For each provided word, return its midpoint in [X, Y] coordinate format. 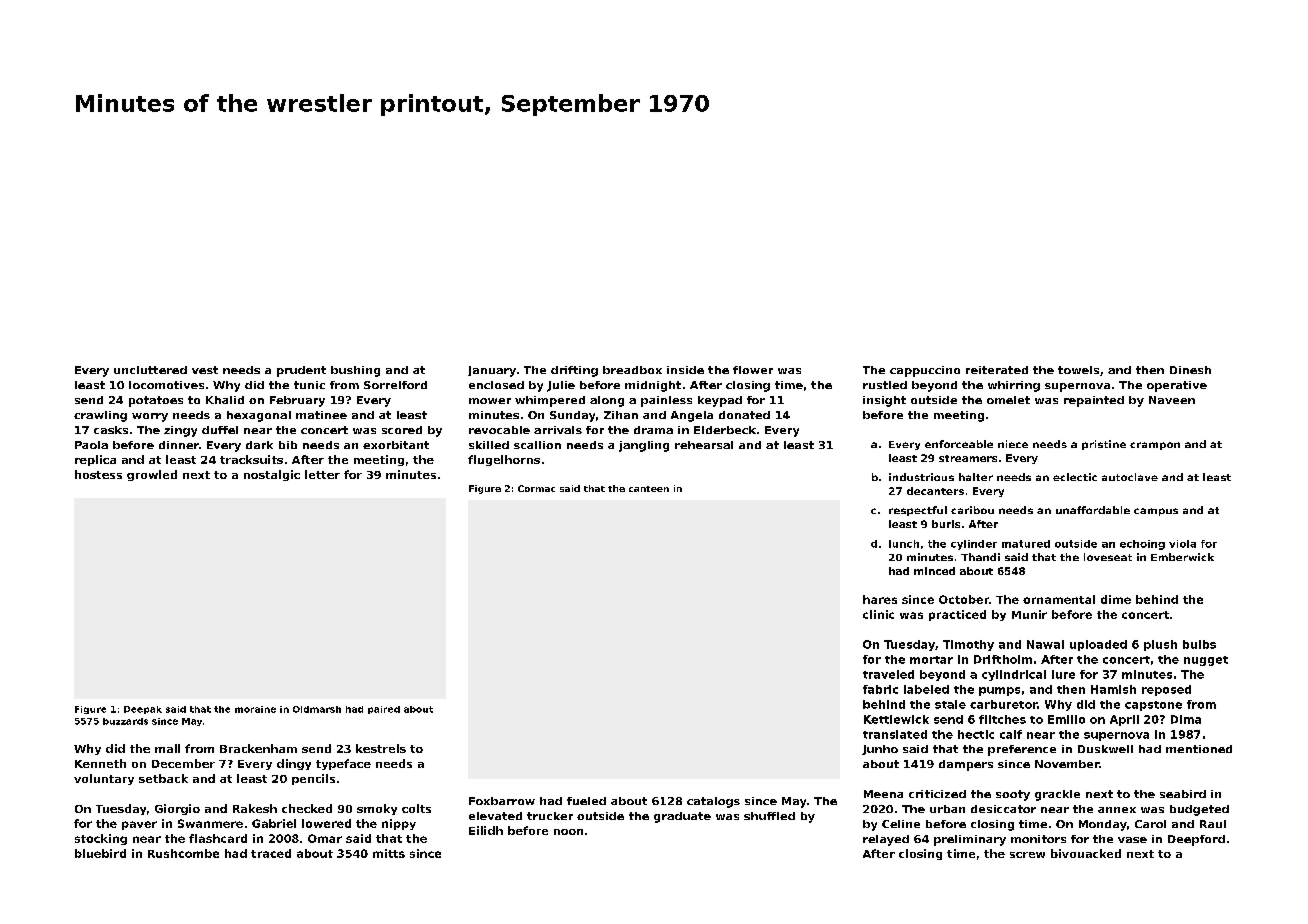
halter [976, 477]
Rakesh [255, 808]
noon [568, 832]
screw [1027, 855]
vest [205, 370]
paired [384, 710]
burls [946, 524]
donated [744, 415]
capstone [1153, 706]
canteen [649, 489]
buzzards [125, 721]
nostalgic [272, 475]
